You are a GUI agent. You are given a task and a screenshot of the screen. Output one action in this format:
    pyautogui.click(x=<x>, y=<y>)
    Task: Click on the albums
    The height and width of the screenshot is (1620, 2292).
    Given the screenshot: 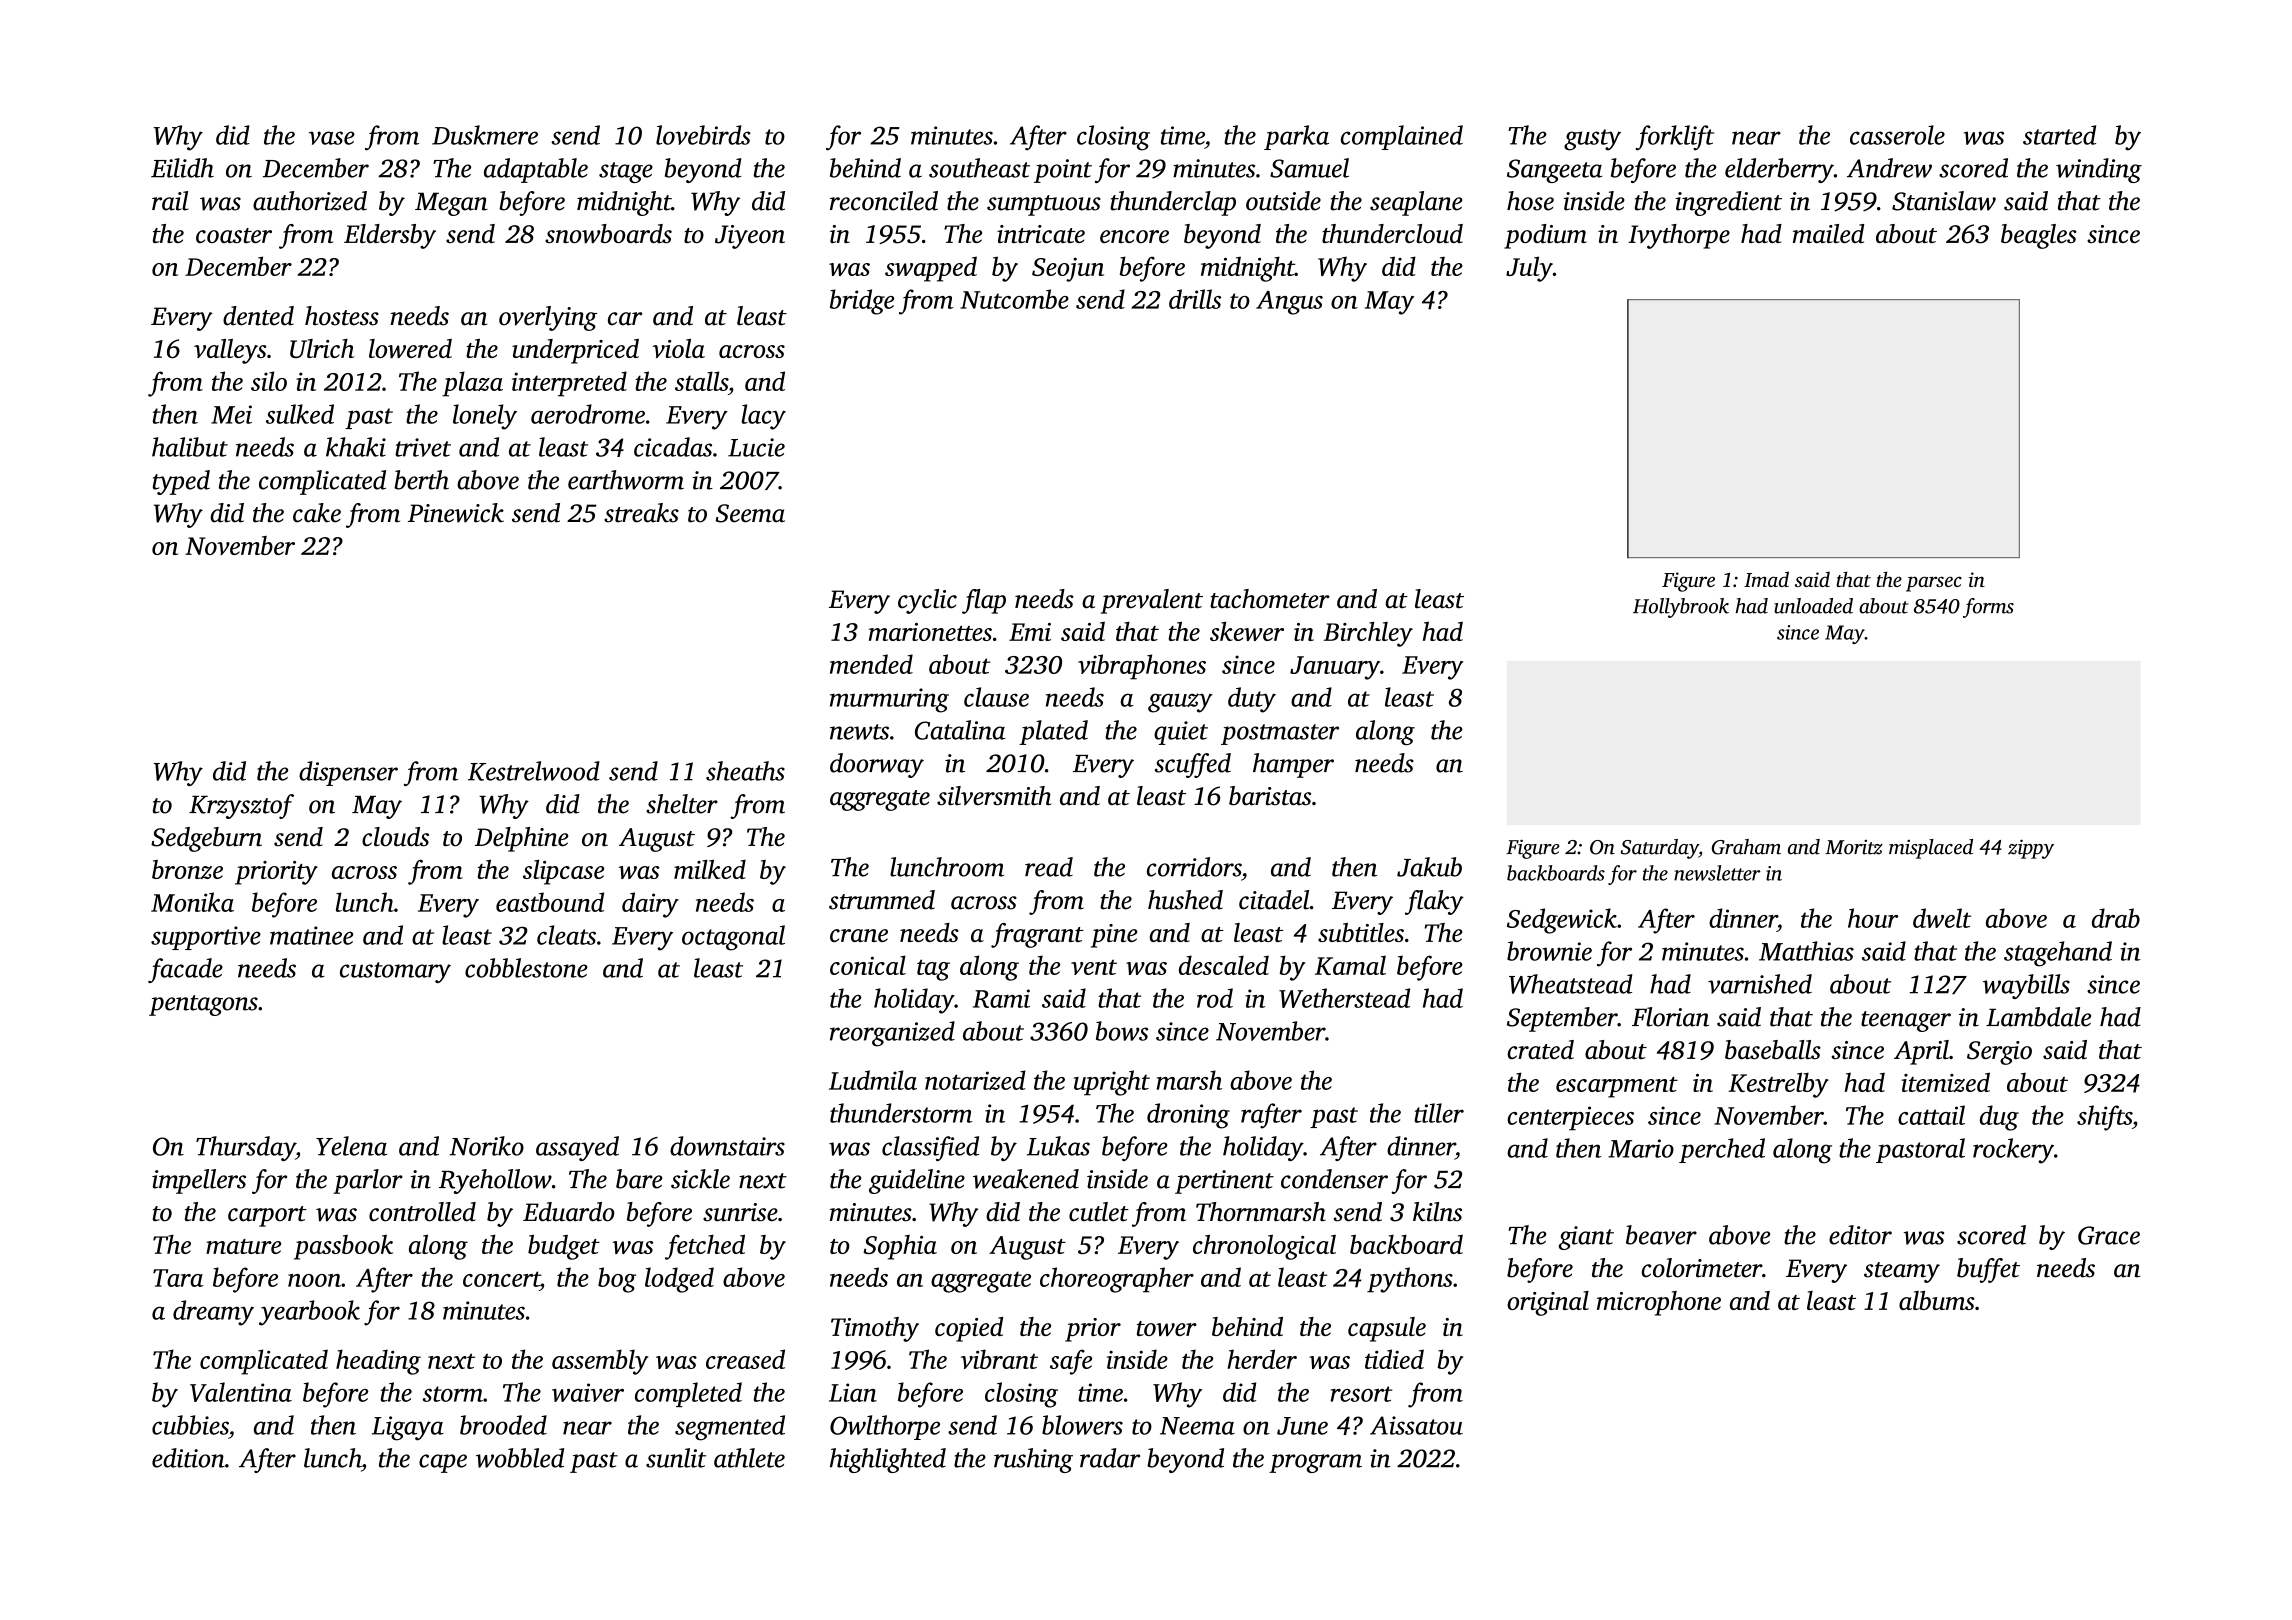 What is the action you would take?
    pyautogui.click(x=1937, y=1300)
